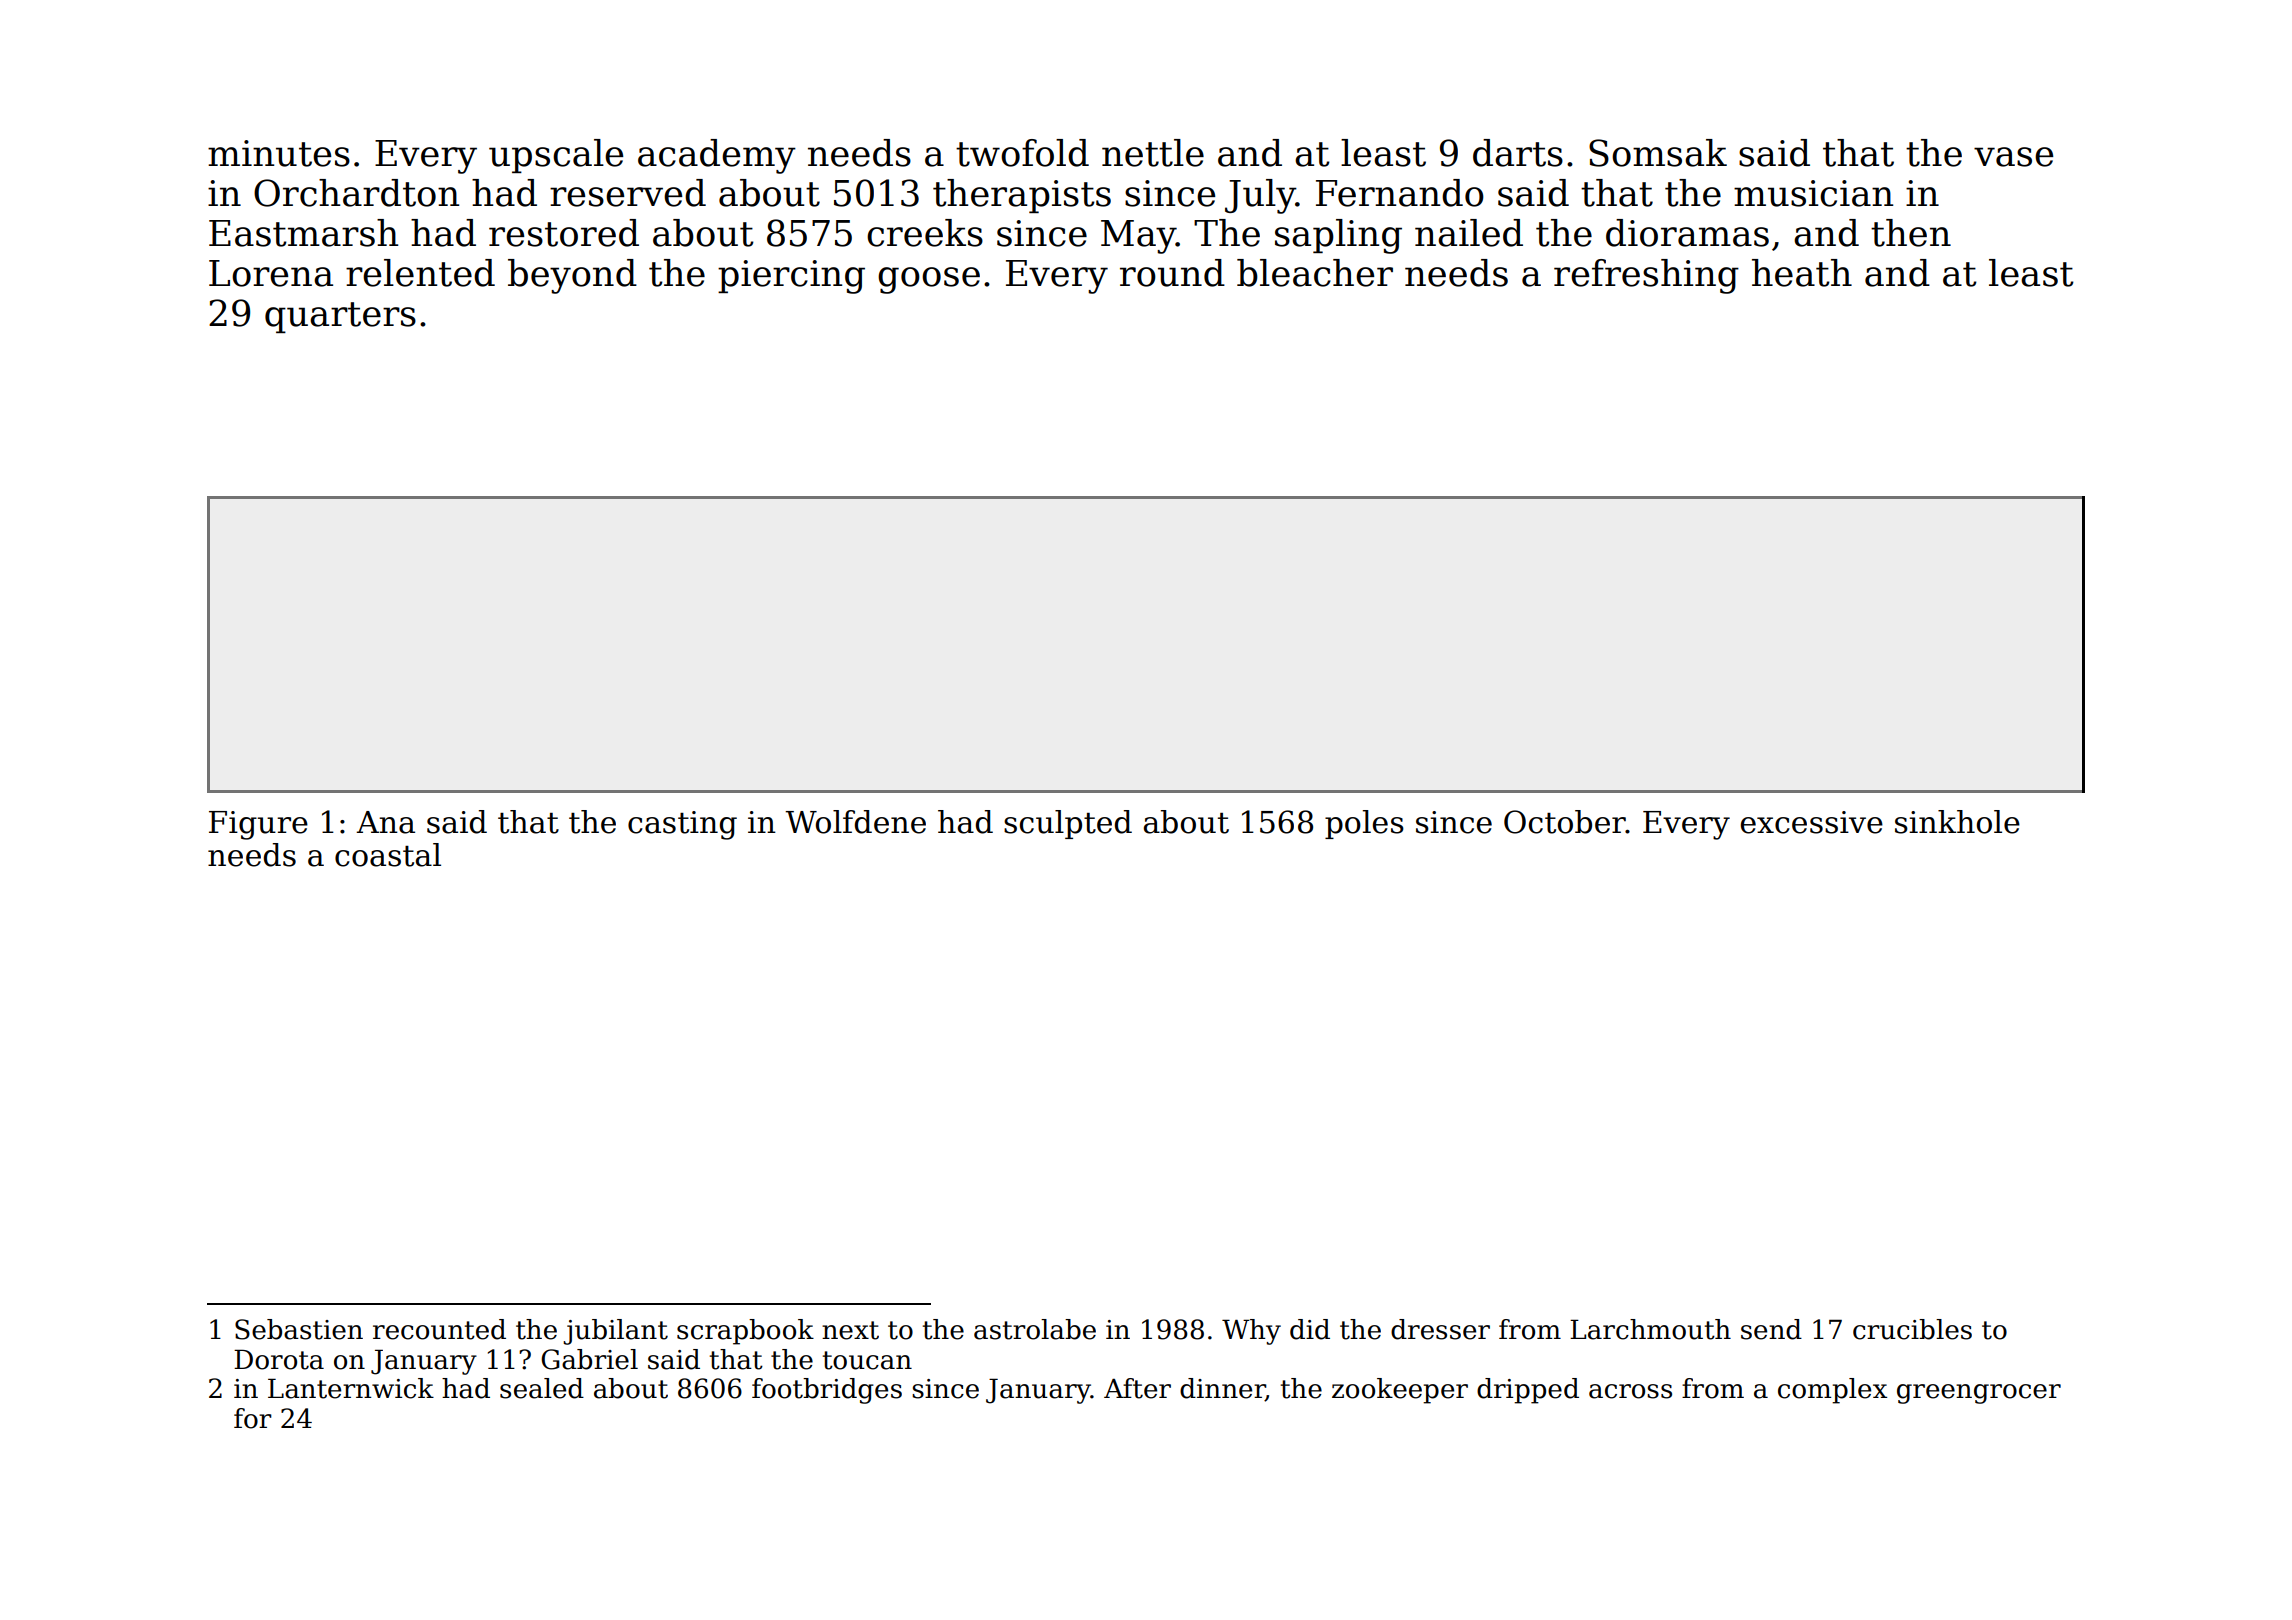 The height and width of the screenshot is (1620, 2292). What do you see at coordinates (1646, 276) in the screenshot?
I see `refreshing` at bounding box center [1646, 276].
